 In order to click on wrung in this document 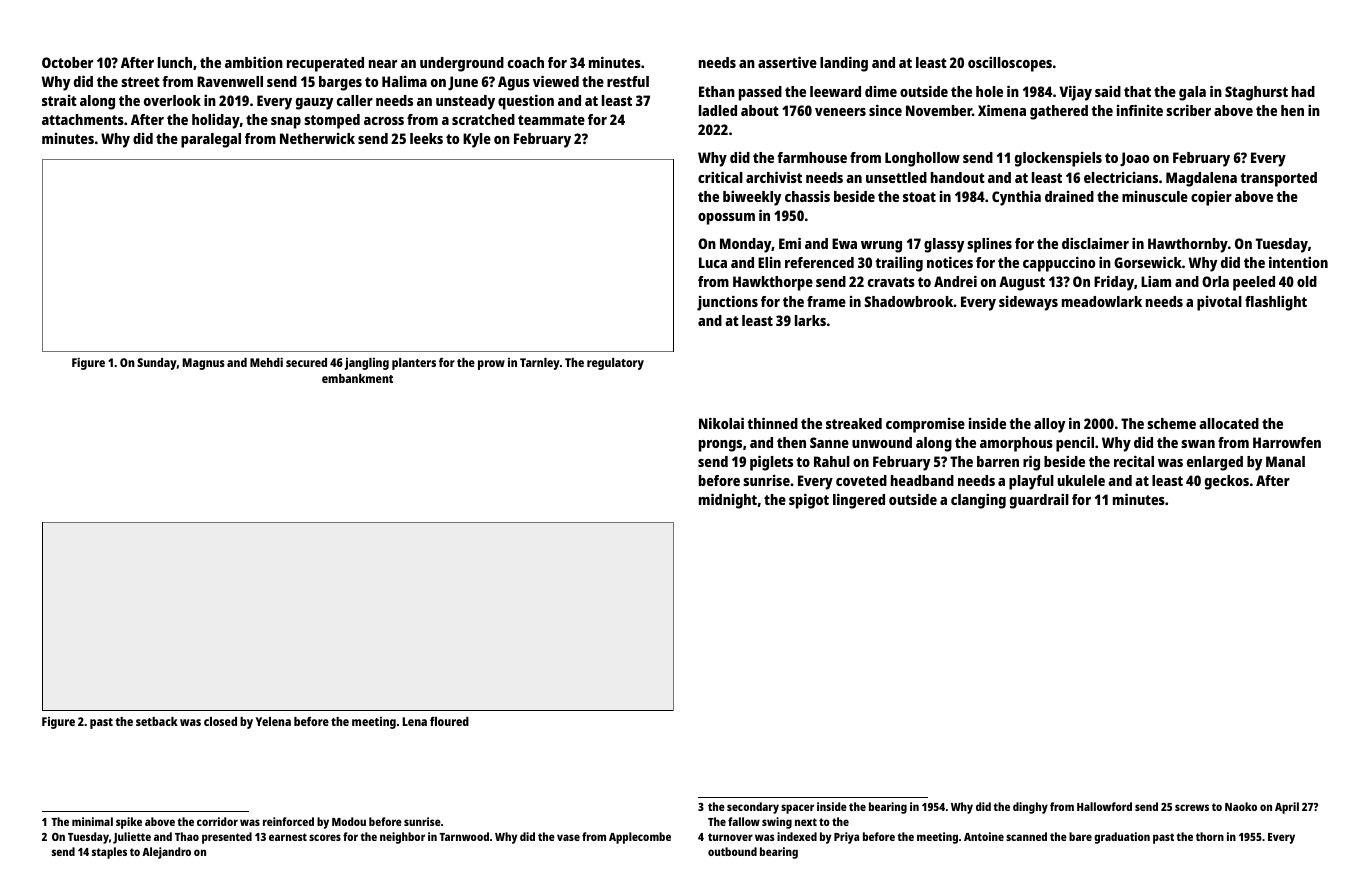, I will do `click(881, 247)`.
